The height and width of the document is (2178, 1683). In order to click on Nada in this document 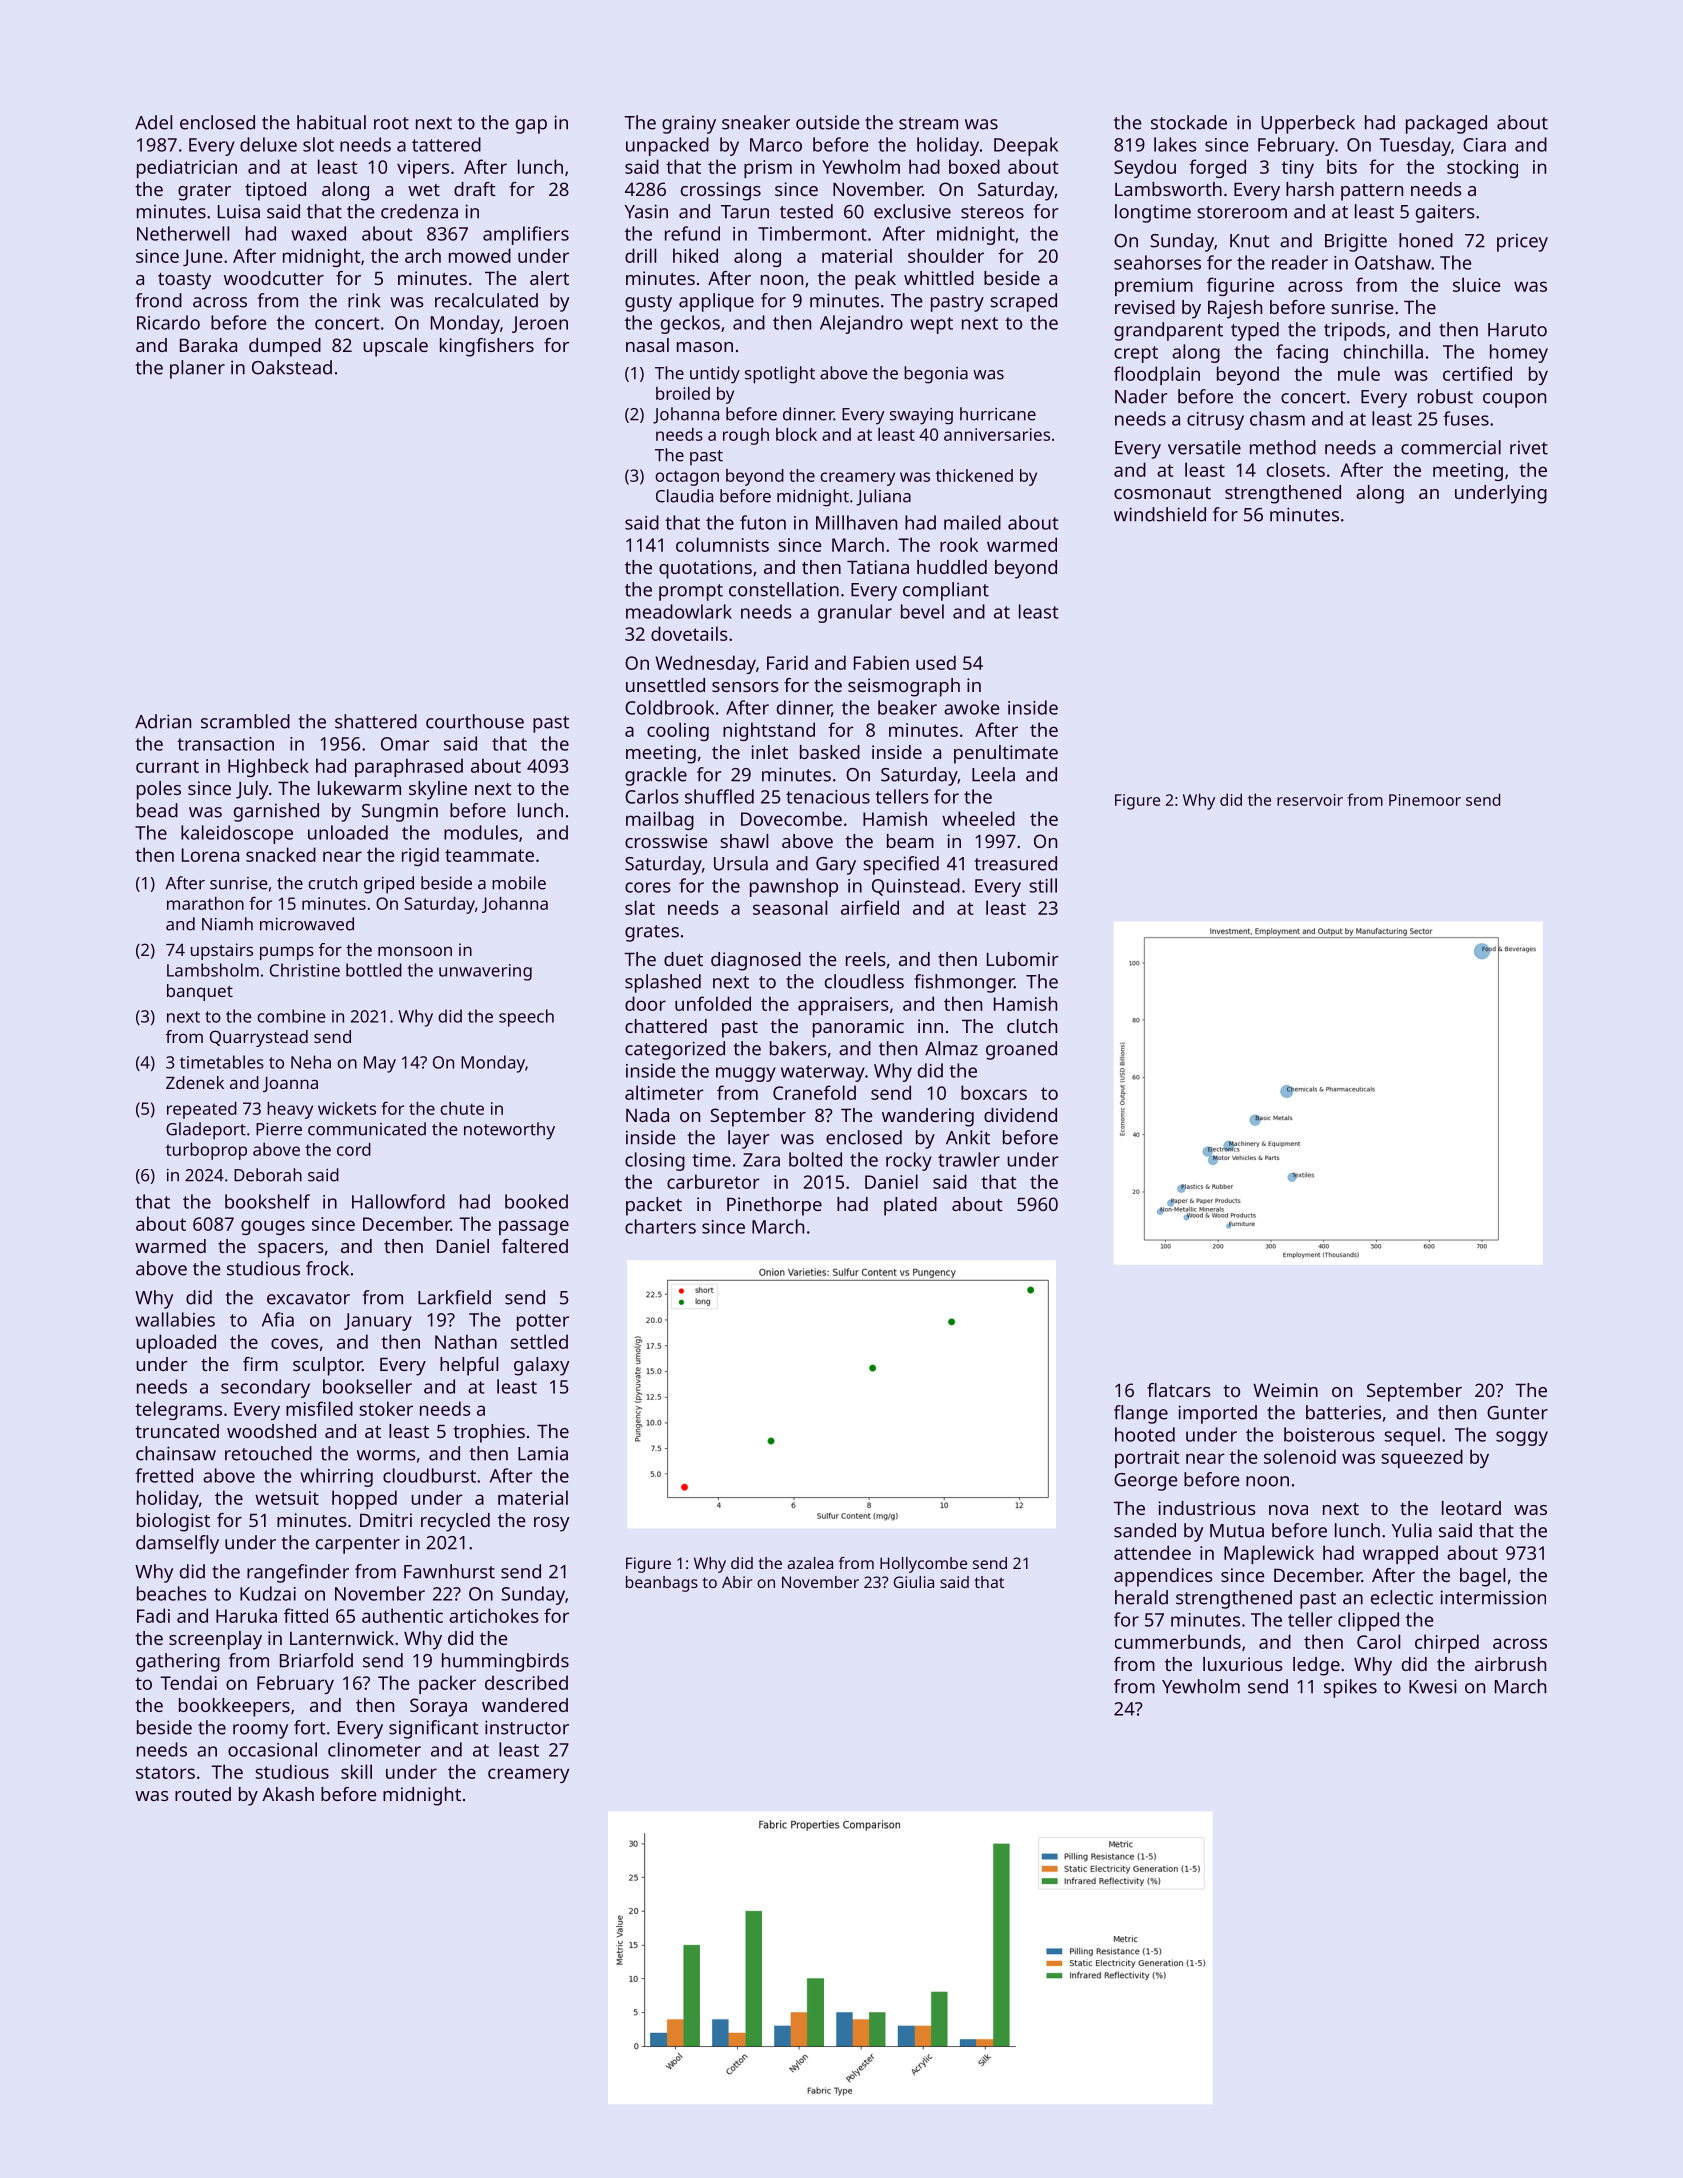, I will do `click(647, 1115)`.
